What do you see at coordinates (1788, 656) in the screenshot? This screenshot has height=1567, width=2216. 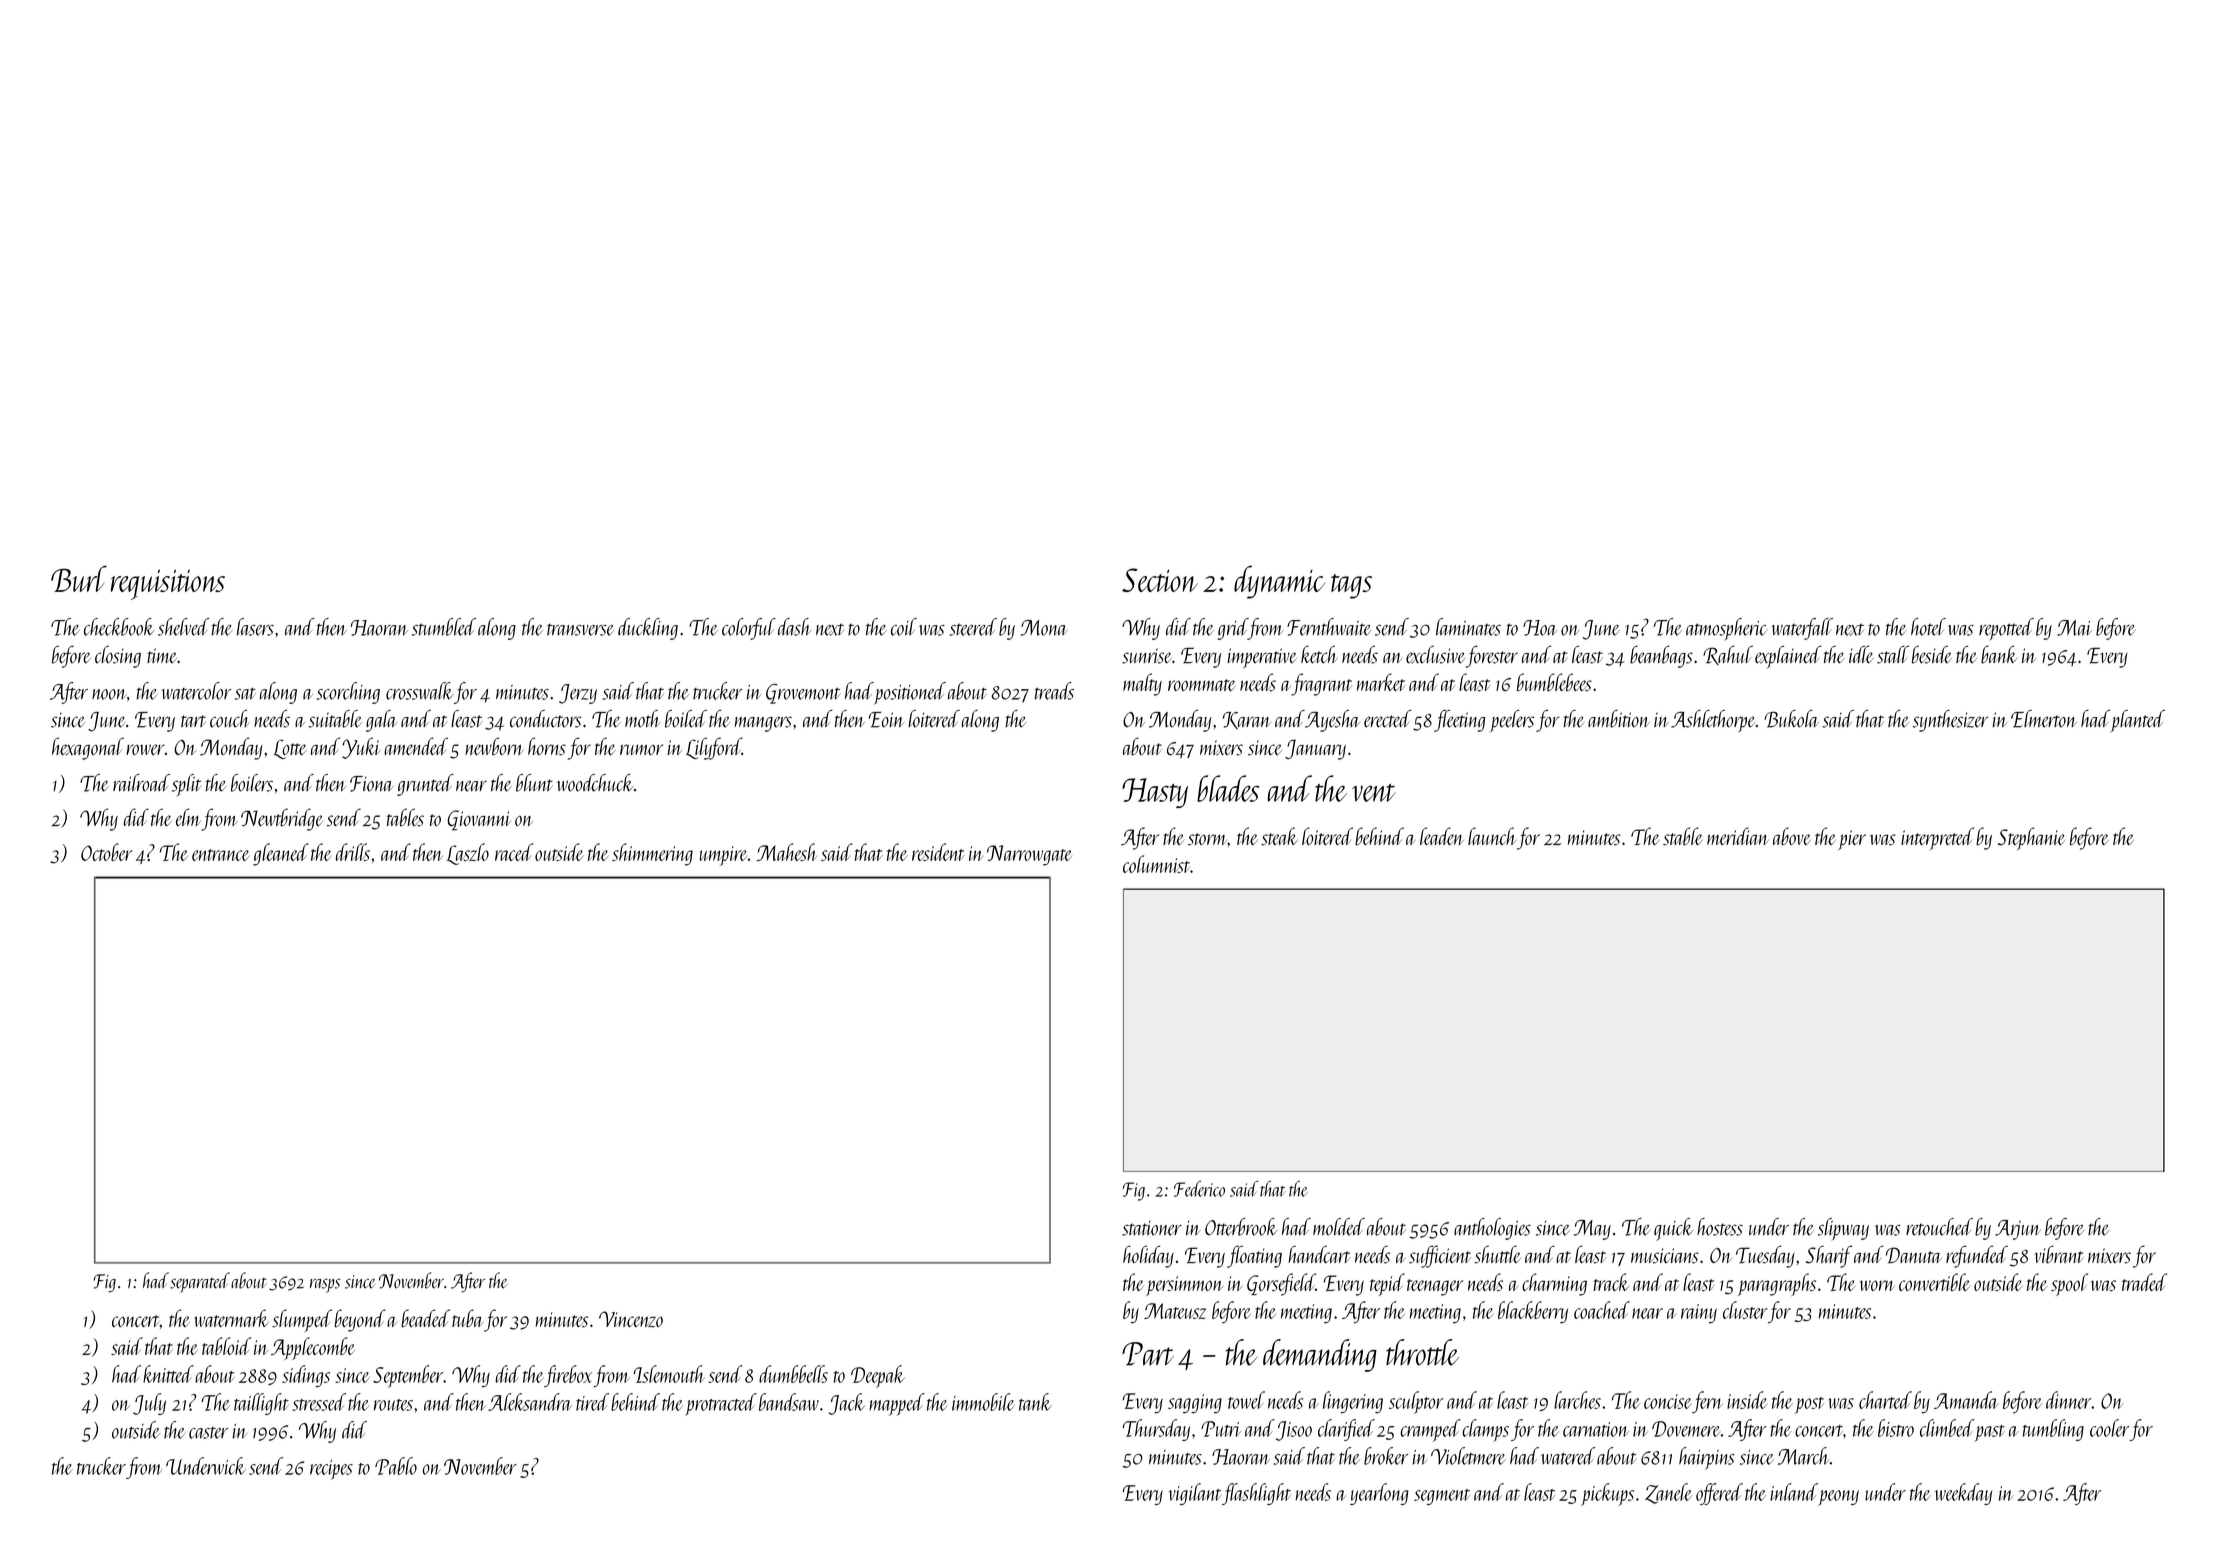 I see `explained` at bounding box center [1788, 656].
